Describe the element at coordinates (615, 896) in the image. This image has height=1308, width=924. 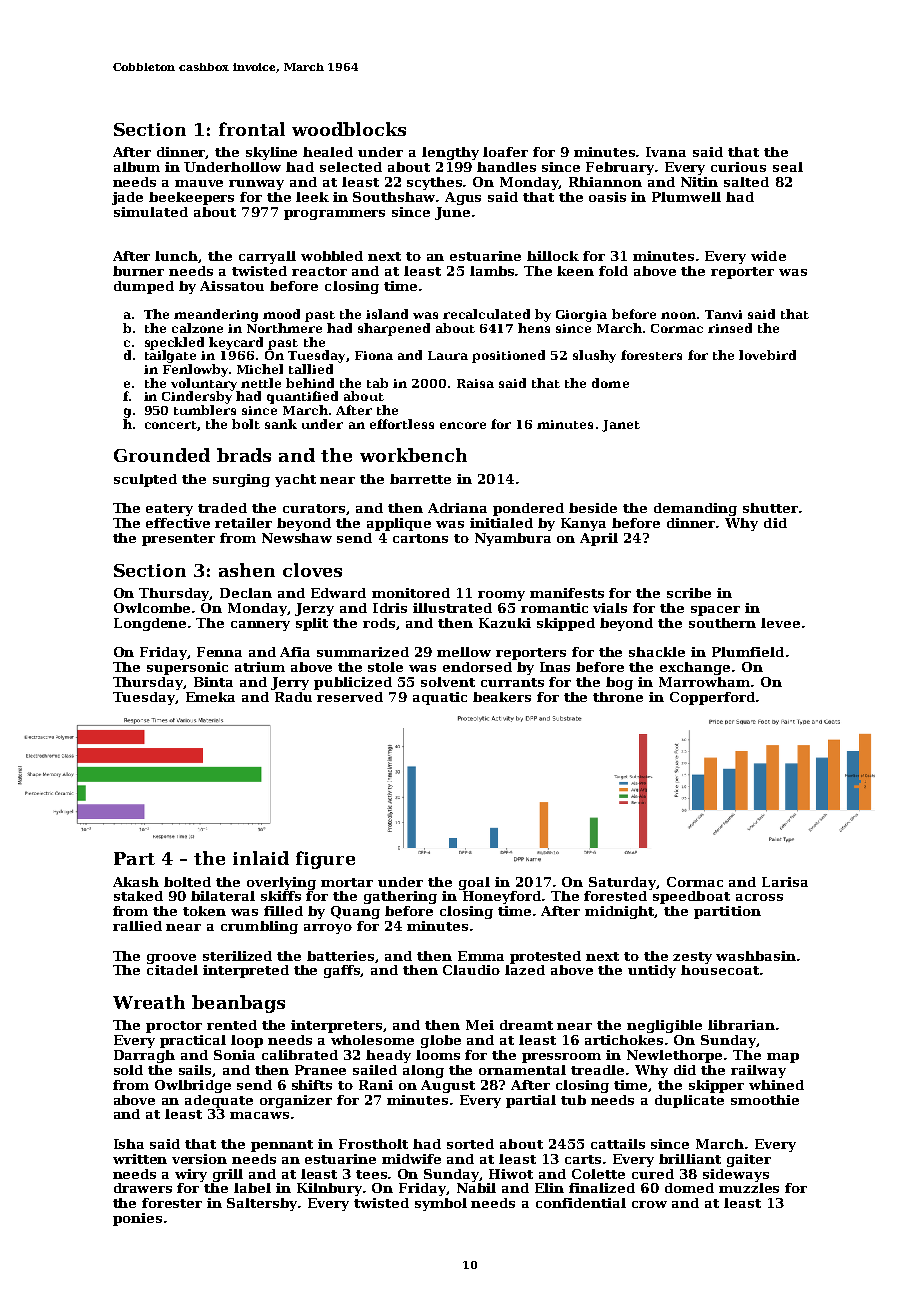
I see `forested` at that location.
